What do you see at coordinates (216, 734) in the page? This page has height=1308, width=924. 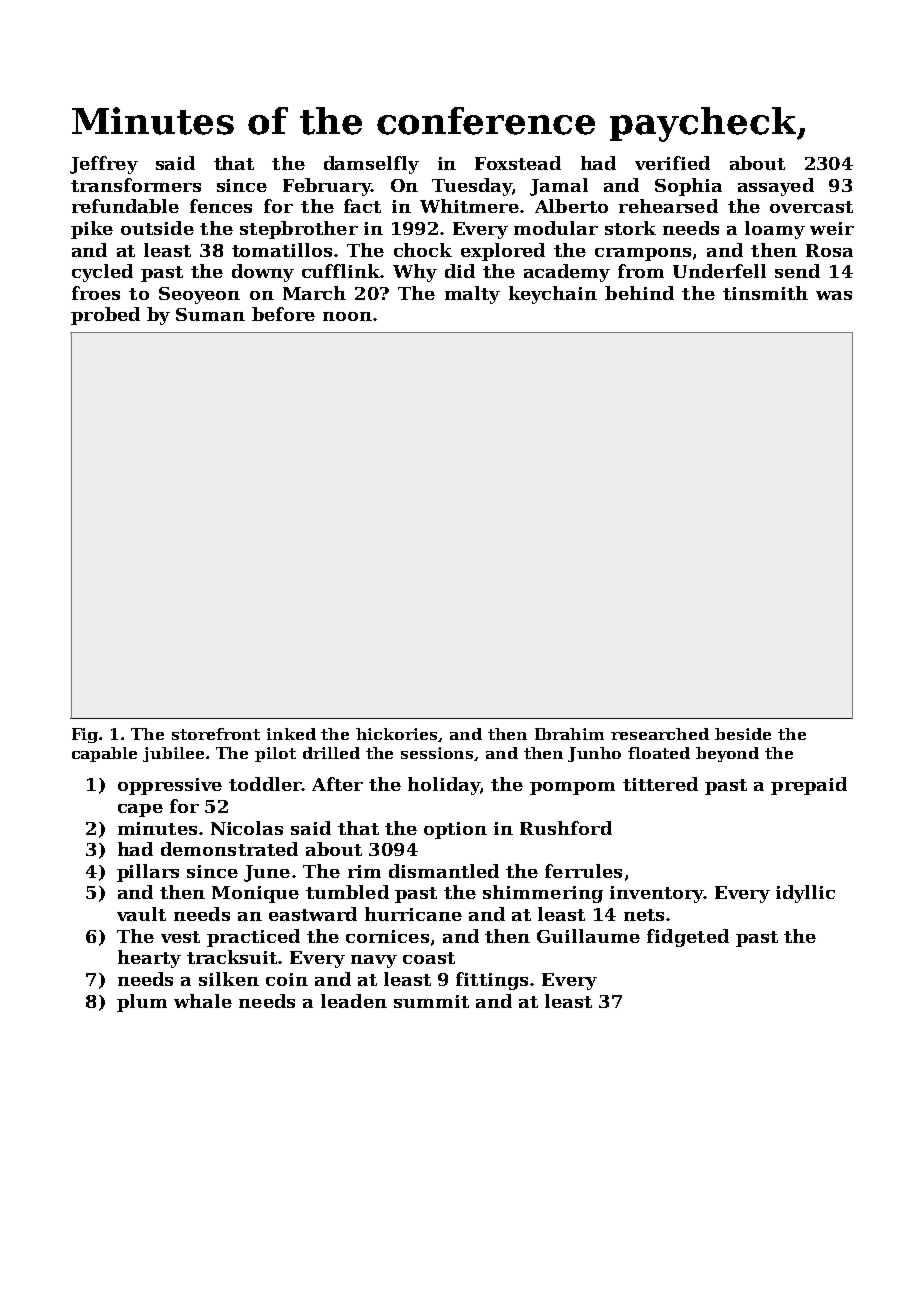 I see `storefront` at bounding box center [216, 734].
